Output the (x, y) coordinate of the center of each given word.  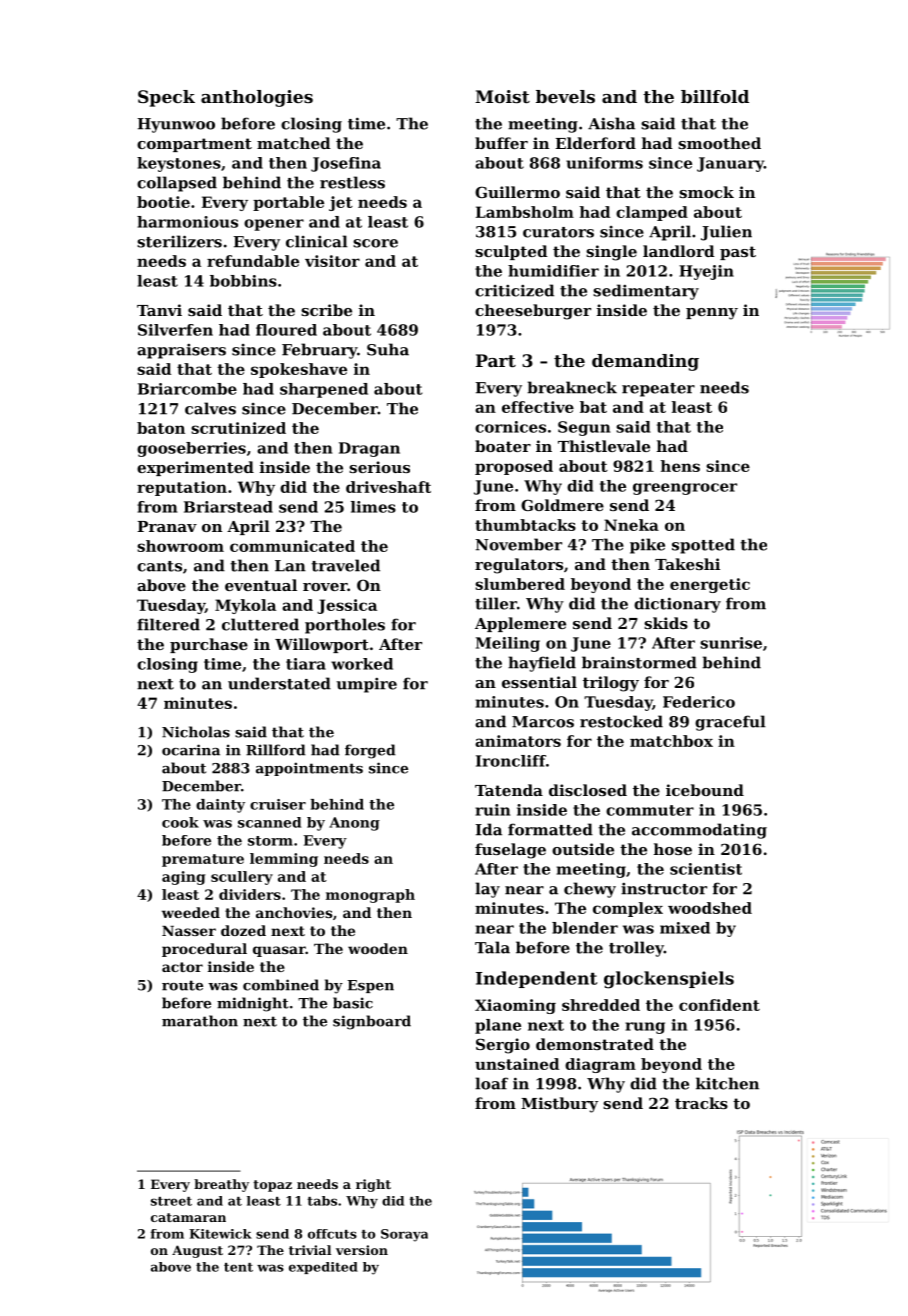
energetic (710, 585)
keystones (179, 164)
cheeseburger (533, 312)
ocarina (191, 750)
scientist (706, 869)
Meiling (508, 644)
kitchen (727, 1083)
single (611, 253)
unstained (517, 1064)
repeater (658, 390)
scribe (326, 310)
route (182, 985)
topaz (272, 1186)
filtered (168, 624)
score (375, 243)
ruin (492, 810)
